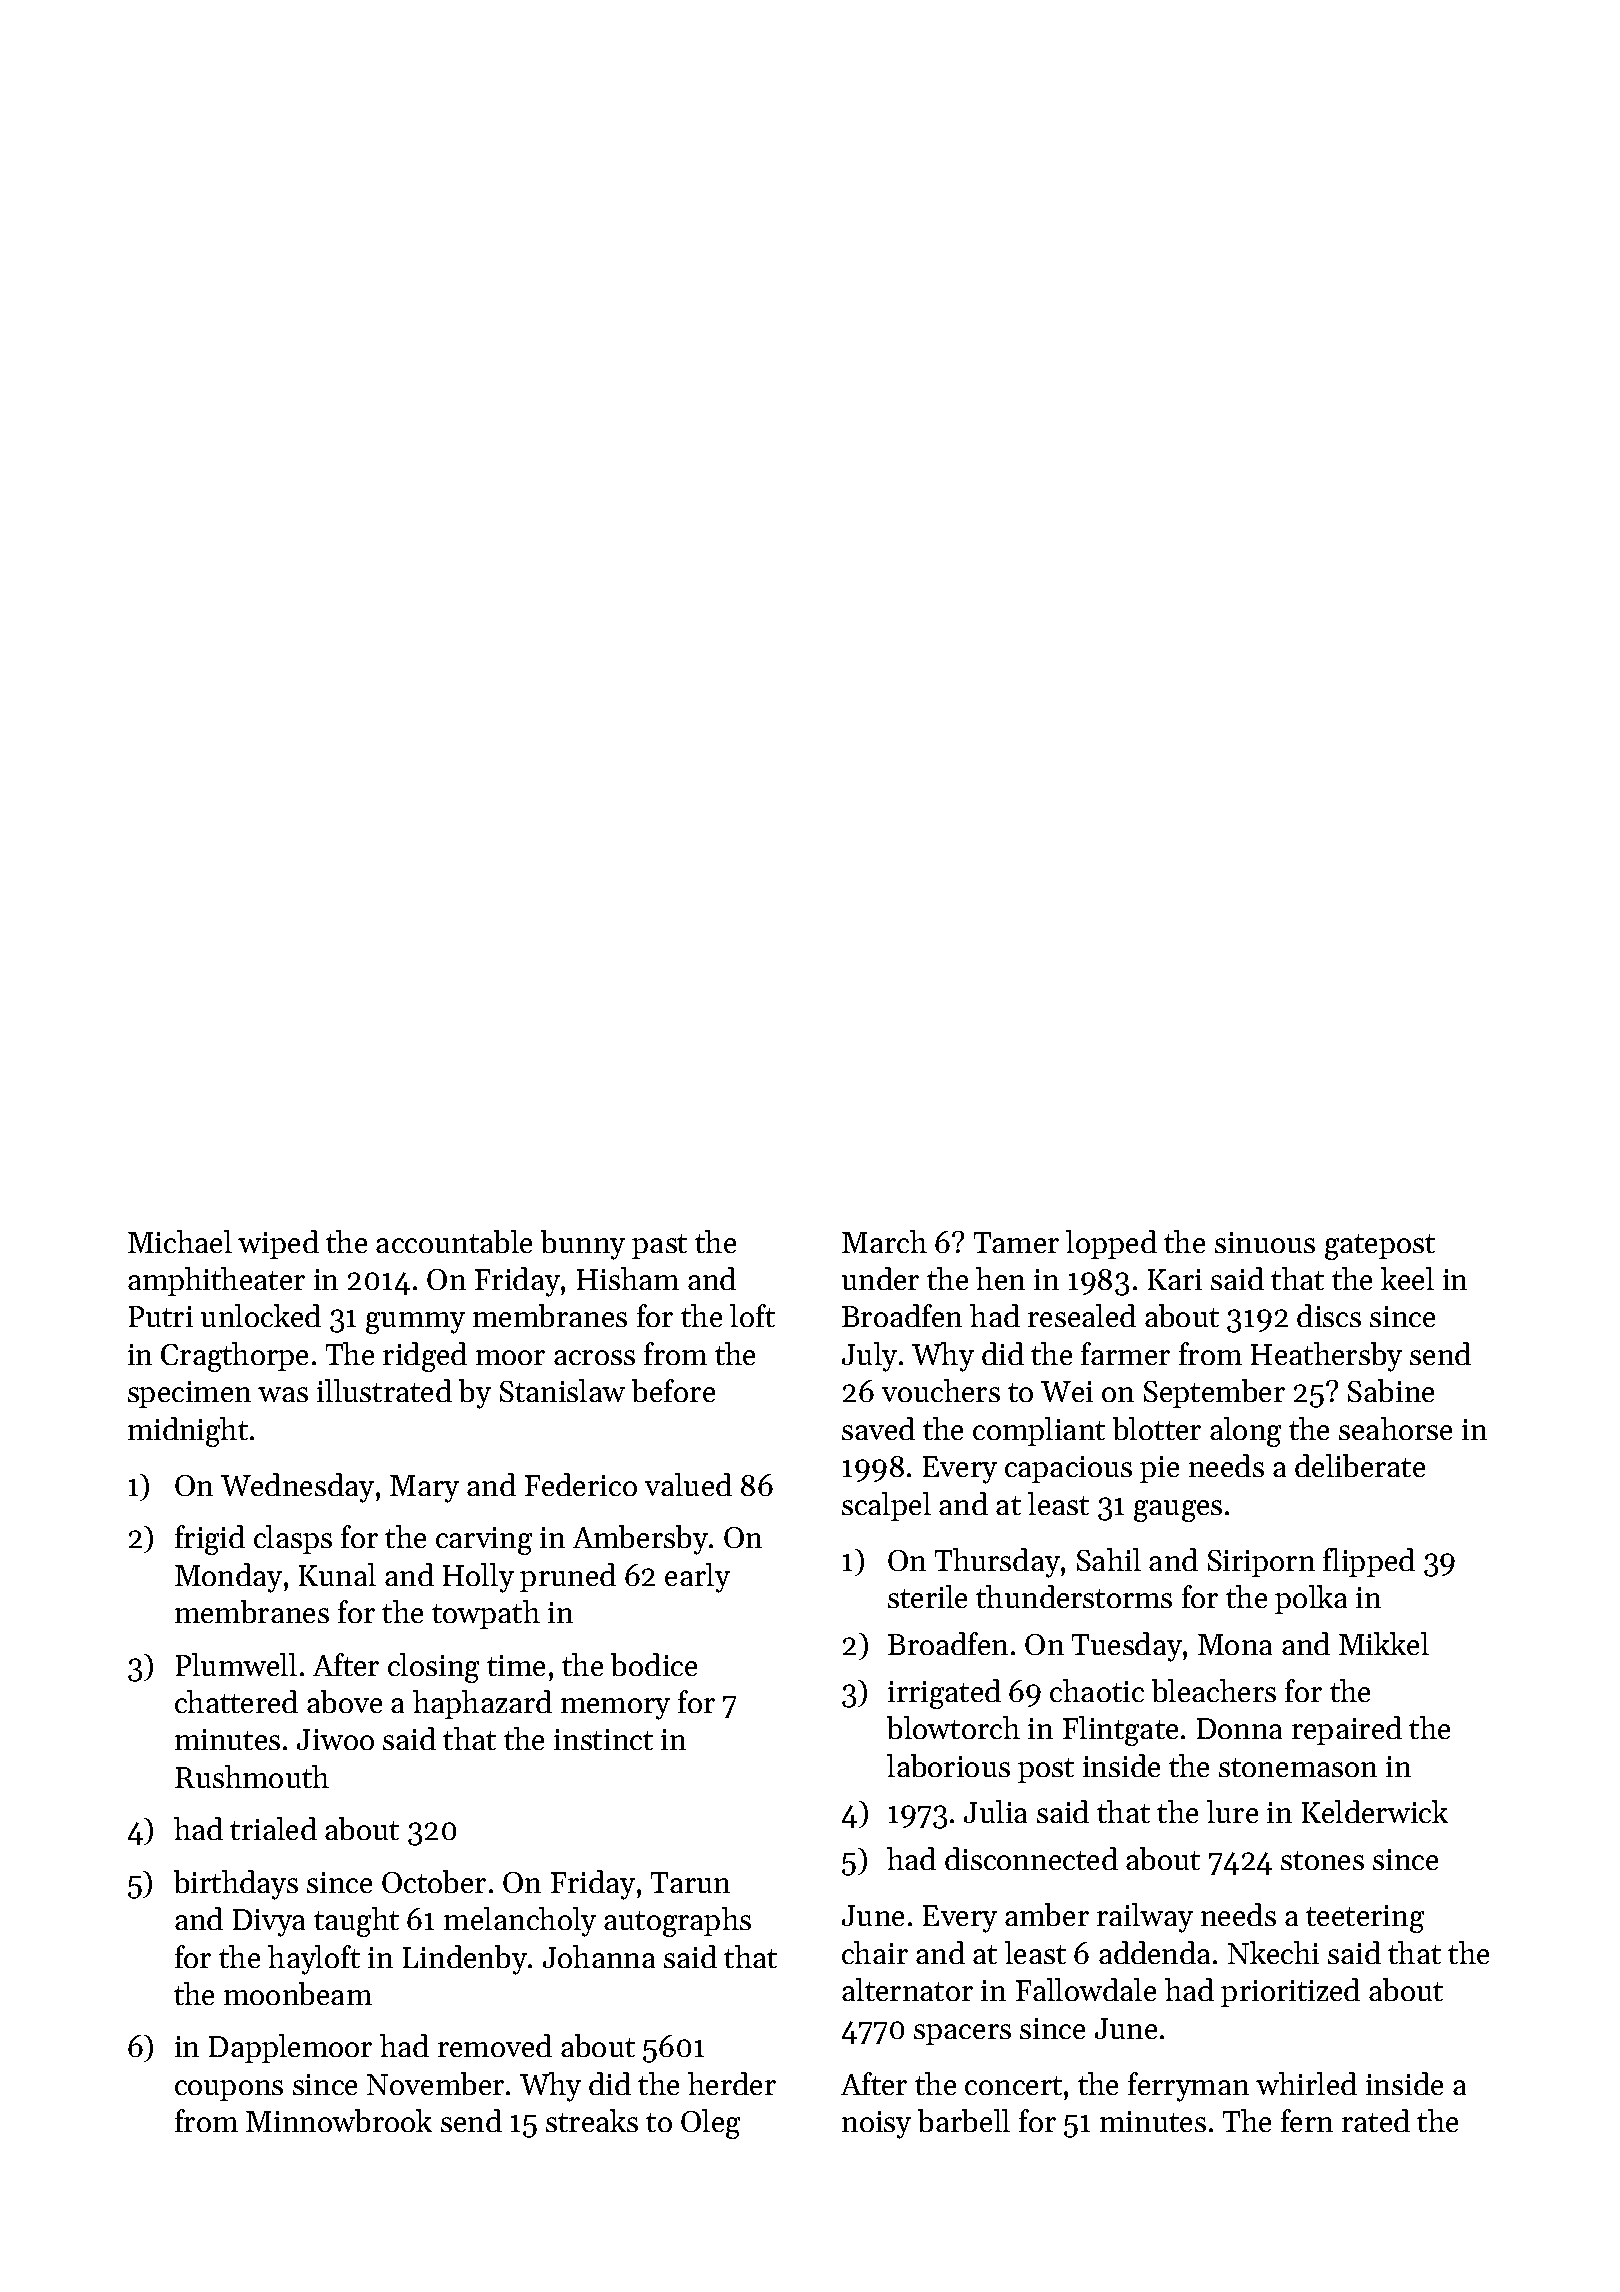 Image resolution: width=1620 pixels, height=2292 pixels. I want to click on Monday, so click(228, 1578).
